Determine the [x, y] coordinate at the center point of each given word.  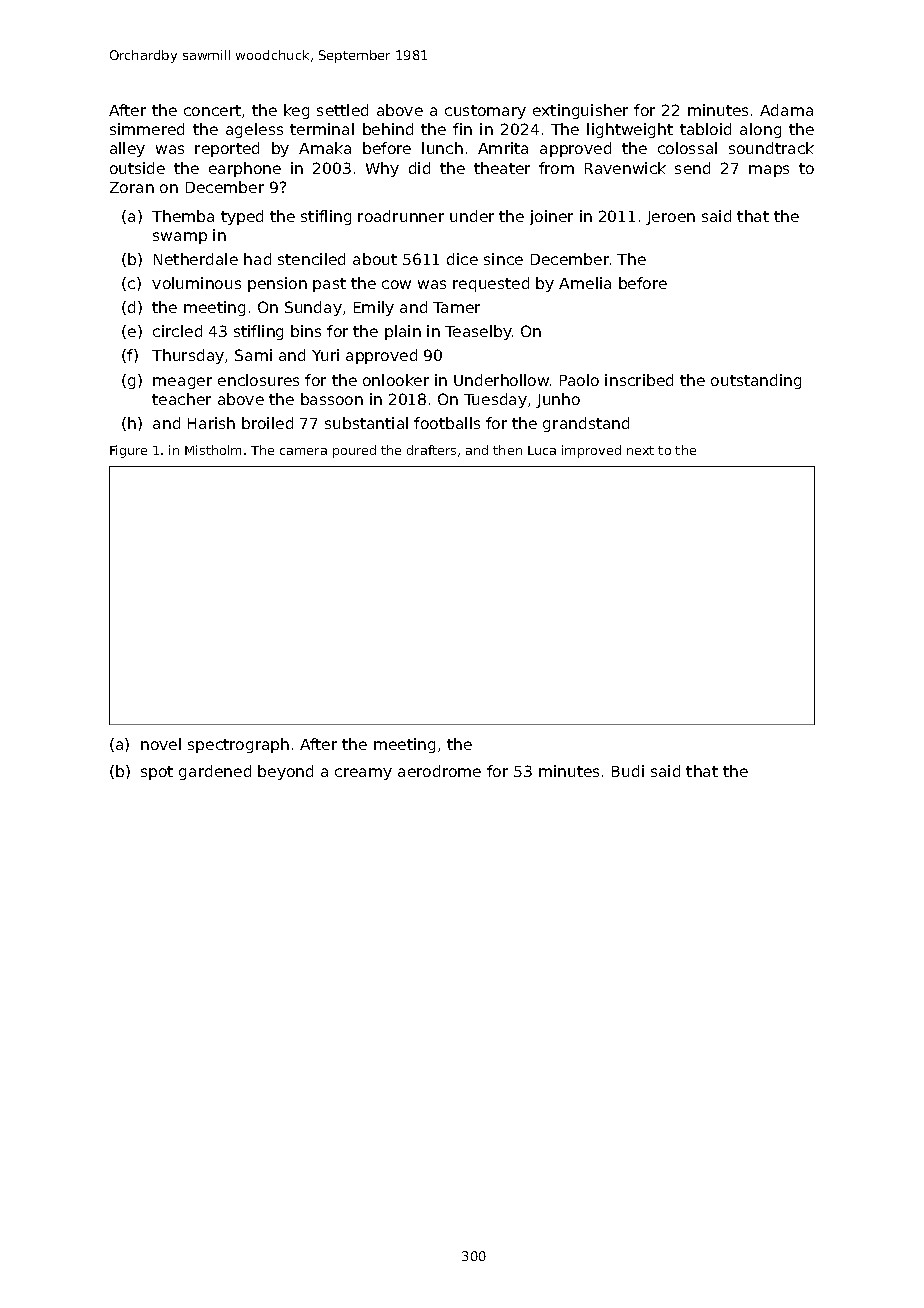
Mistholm [213, 450]
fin [462, 129]
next [640, 450]
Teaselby [478, 332]
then [507, 450]
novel [161, 744]
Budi [628, 771]
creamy [363, 774]
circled [177, 331]
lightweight [630, 130]
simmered [147, 129]
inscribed [639, 380]
